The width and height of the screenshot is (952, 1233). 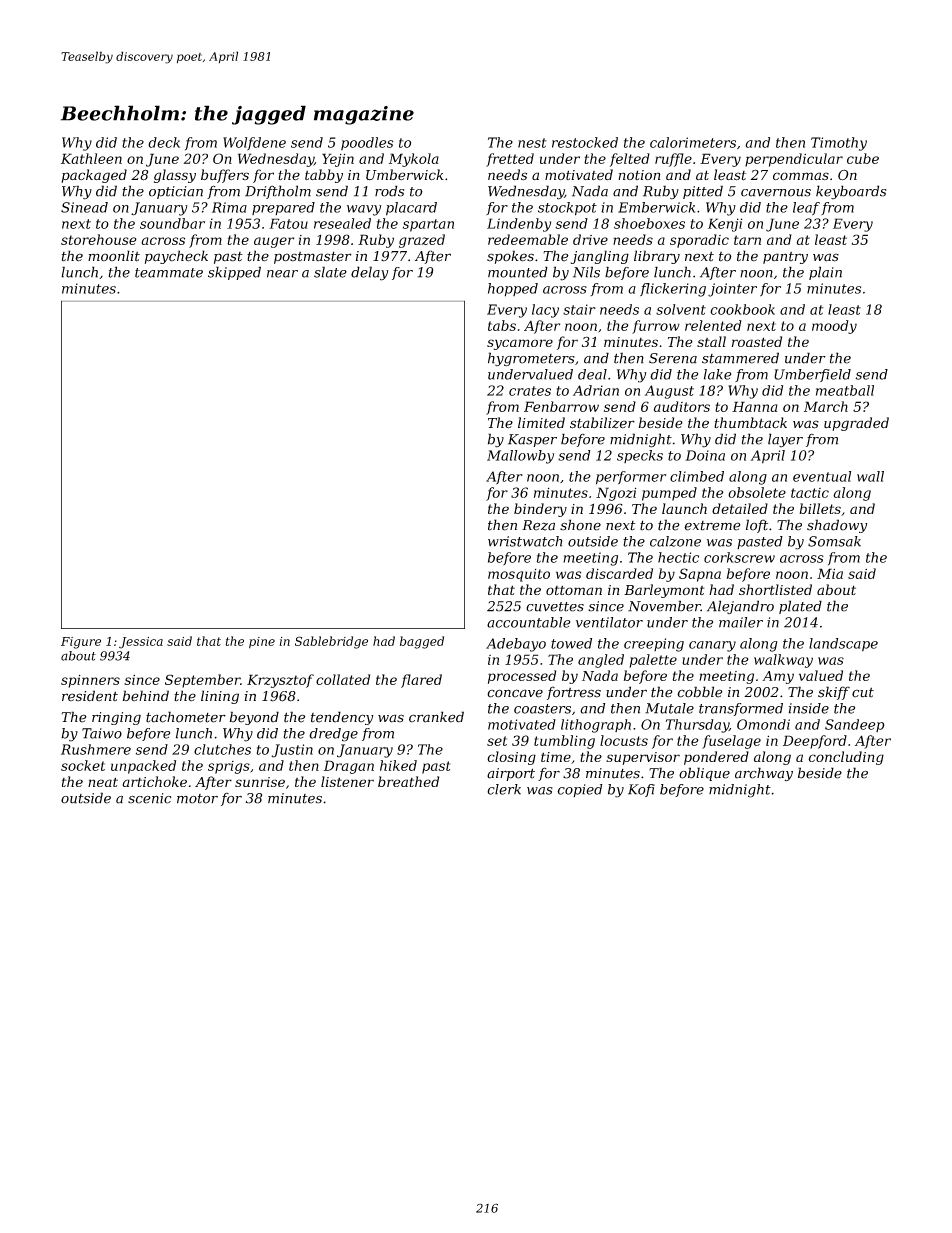 What do you see at coordinates (602, 423) in the screenshot?
I see `stabilizer` at bounding box center [602, 423].
